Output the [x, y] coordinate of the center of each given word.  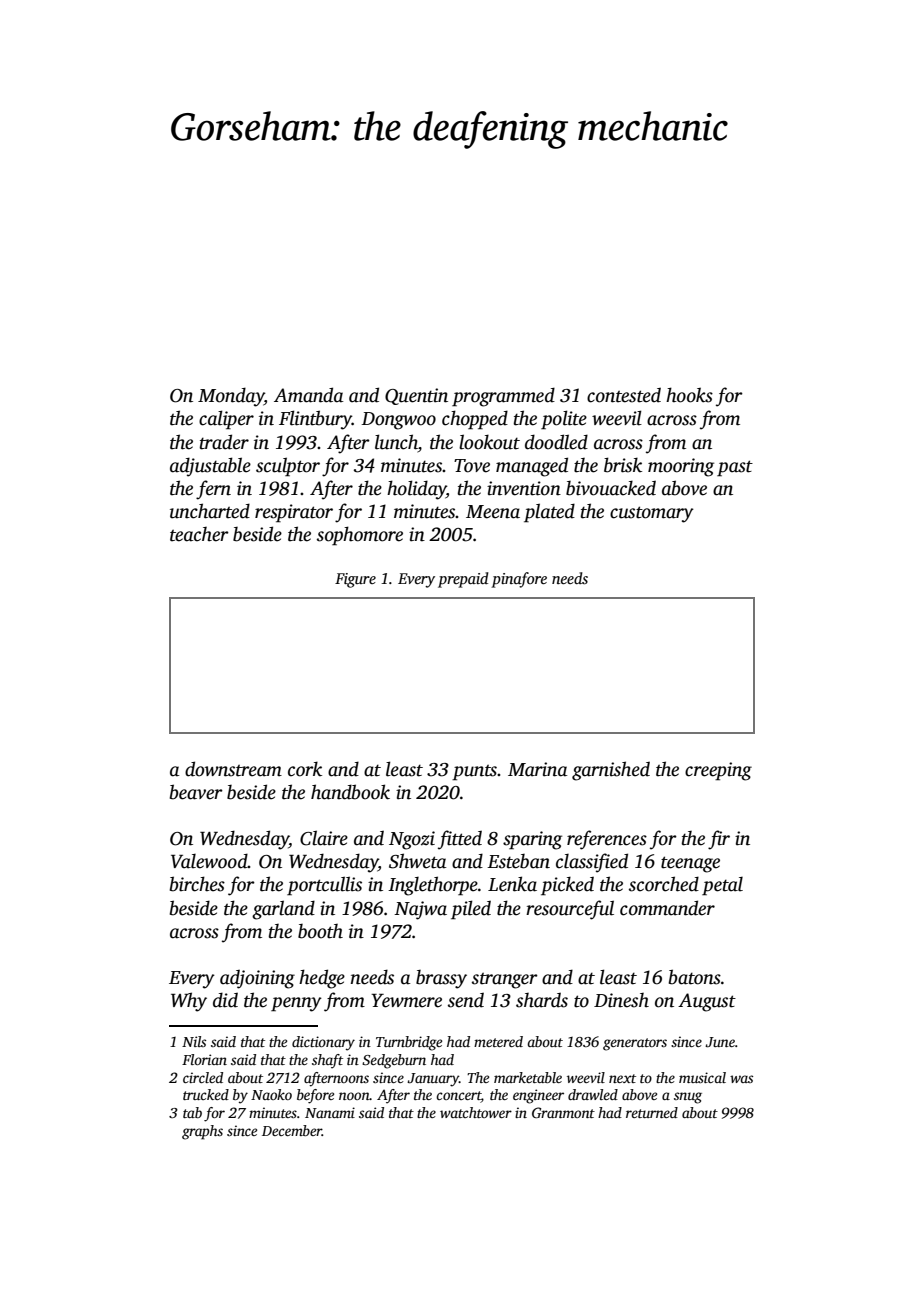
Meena [493, 512]
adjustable [210, 467]
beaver [196, 792]
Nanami [330, 1112]
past [735, 468]
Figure [355, 580]
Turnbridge [409, 1043]
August [707, 1002]
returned [652, 1112]
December [292, 1130]
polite [564, 420]
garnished [611, 771]
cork [305, 769]
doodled [556, 442]
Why [189, 1002]
